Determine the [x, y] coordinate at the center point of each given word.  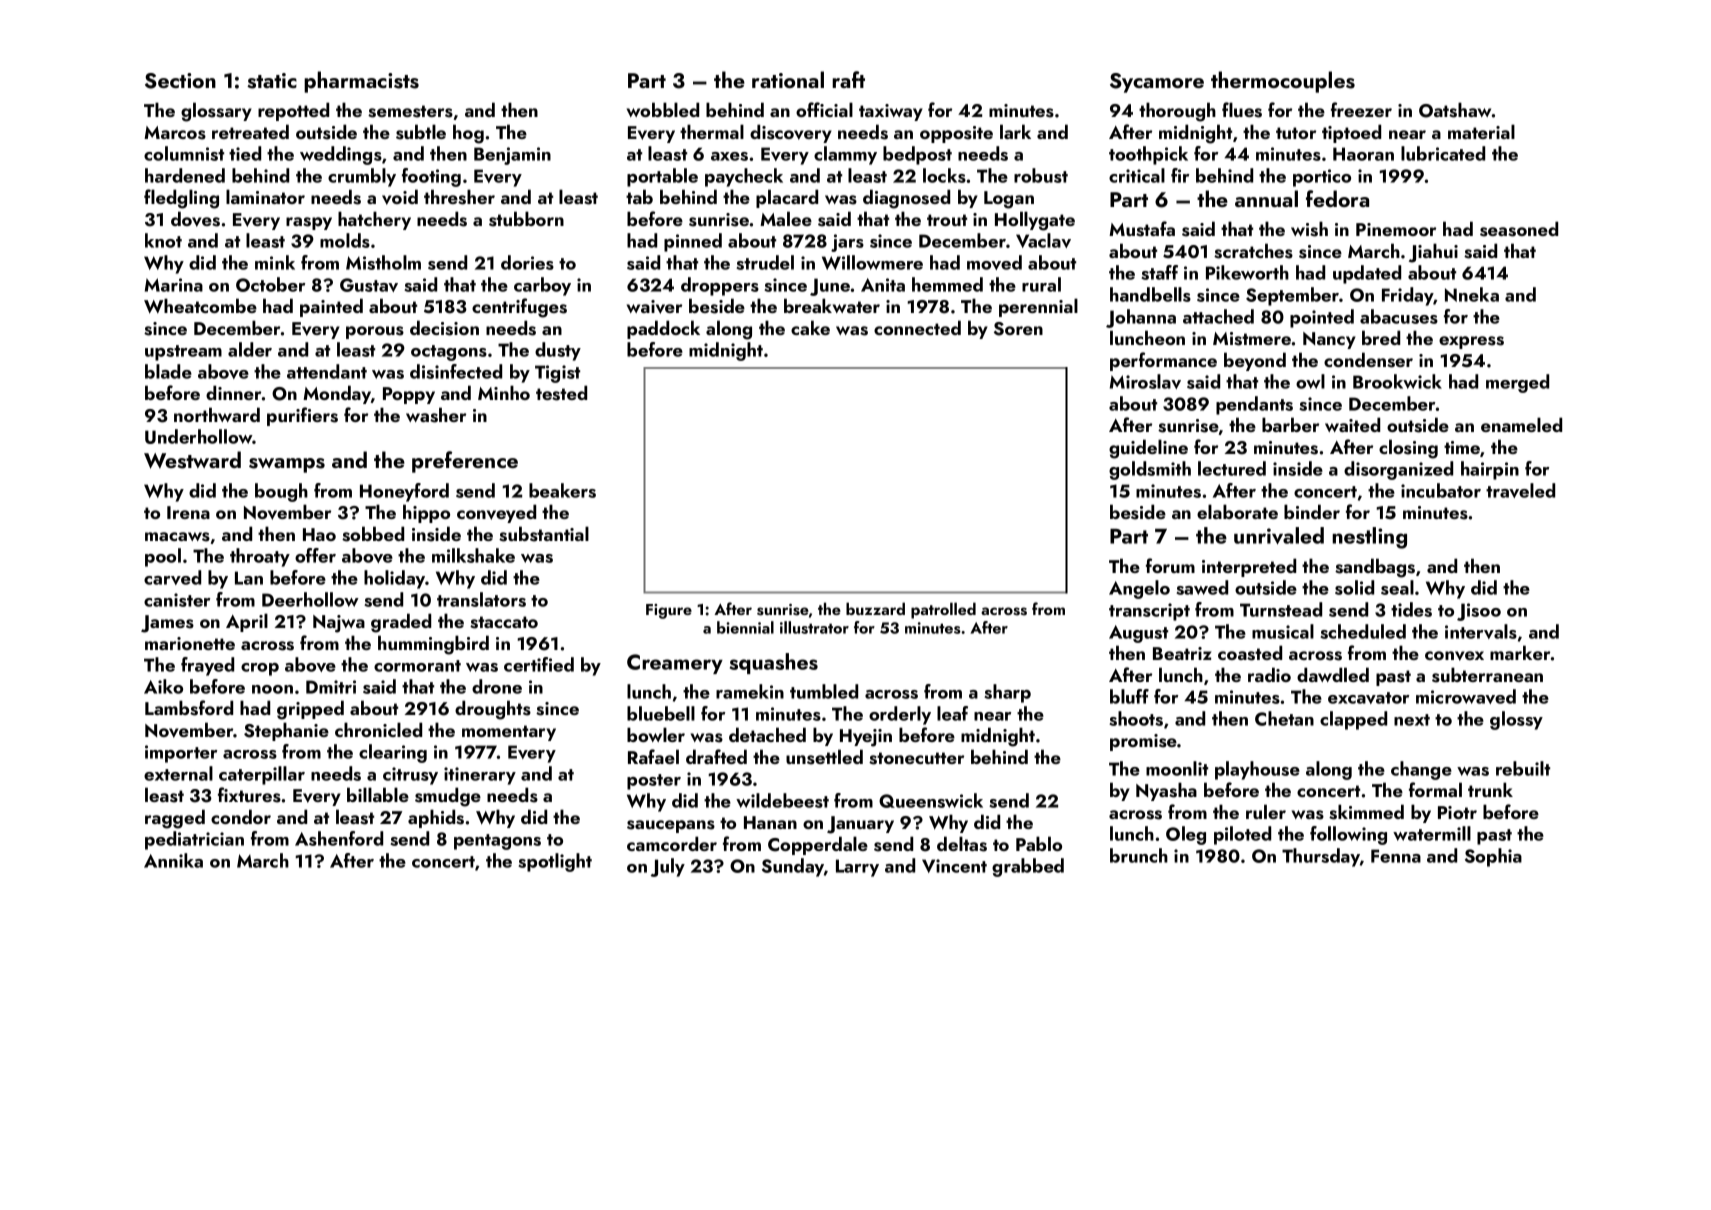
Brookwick [1397, 381]
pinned [693, 242]
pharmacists [361, 82]
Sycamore [1157, 83]
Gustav [369, 285]
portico [1322, 178]
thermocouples [1283, 82]
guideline [1148, 449]
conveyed [496, 513]
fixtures [249, 795]
